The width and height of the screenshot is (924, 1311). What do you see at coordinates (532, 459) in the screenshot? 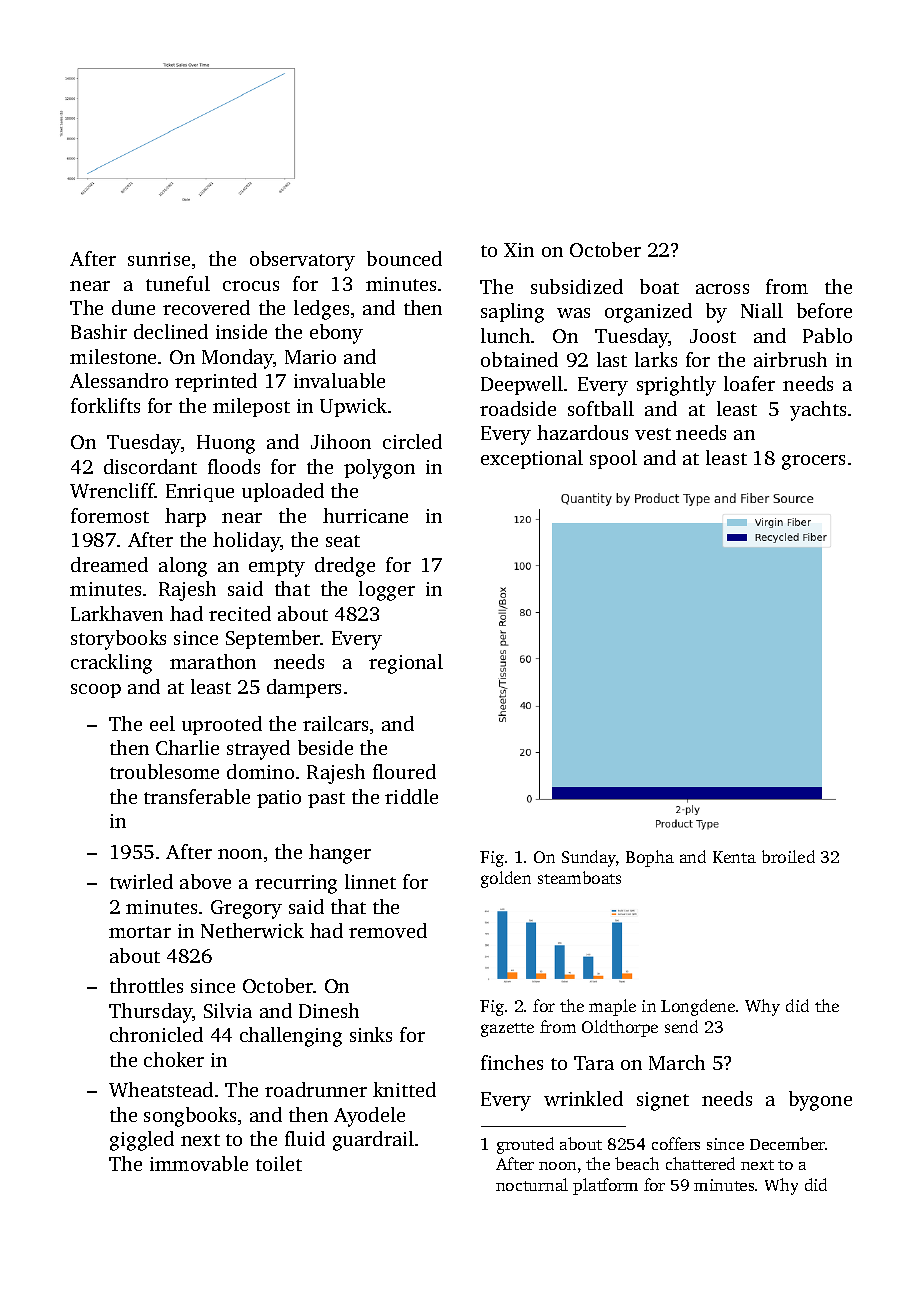
I see `exceptional` at bounding box center [532, 459].
